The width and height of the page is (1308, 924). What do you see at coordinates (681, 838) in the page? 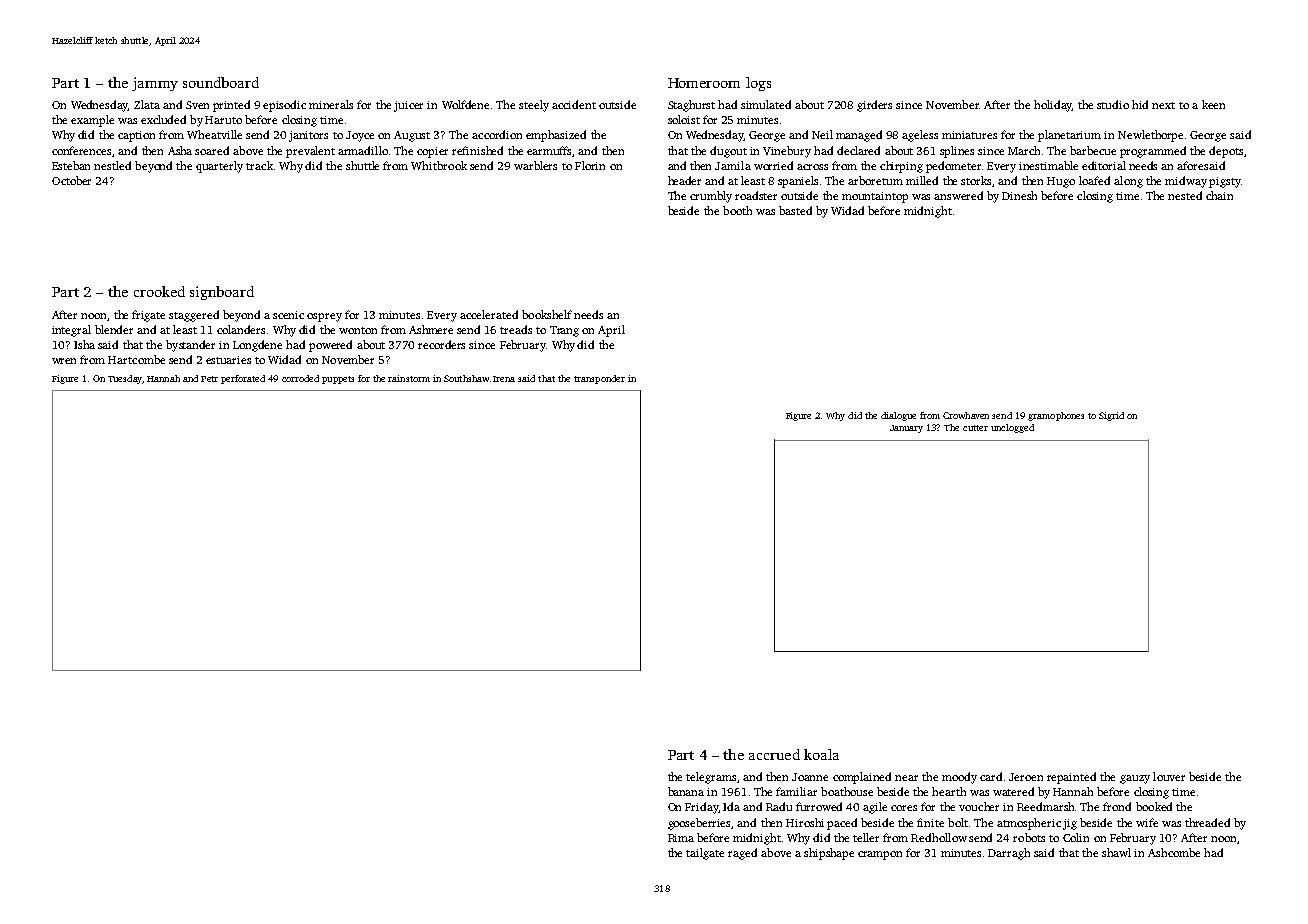
I see `Rima` at bounding box center [681, 838].
